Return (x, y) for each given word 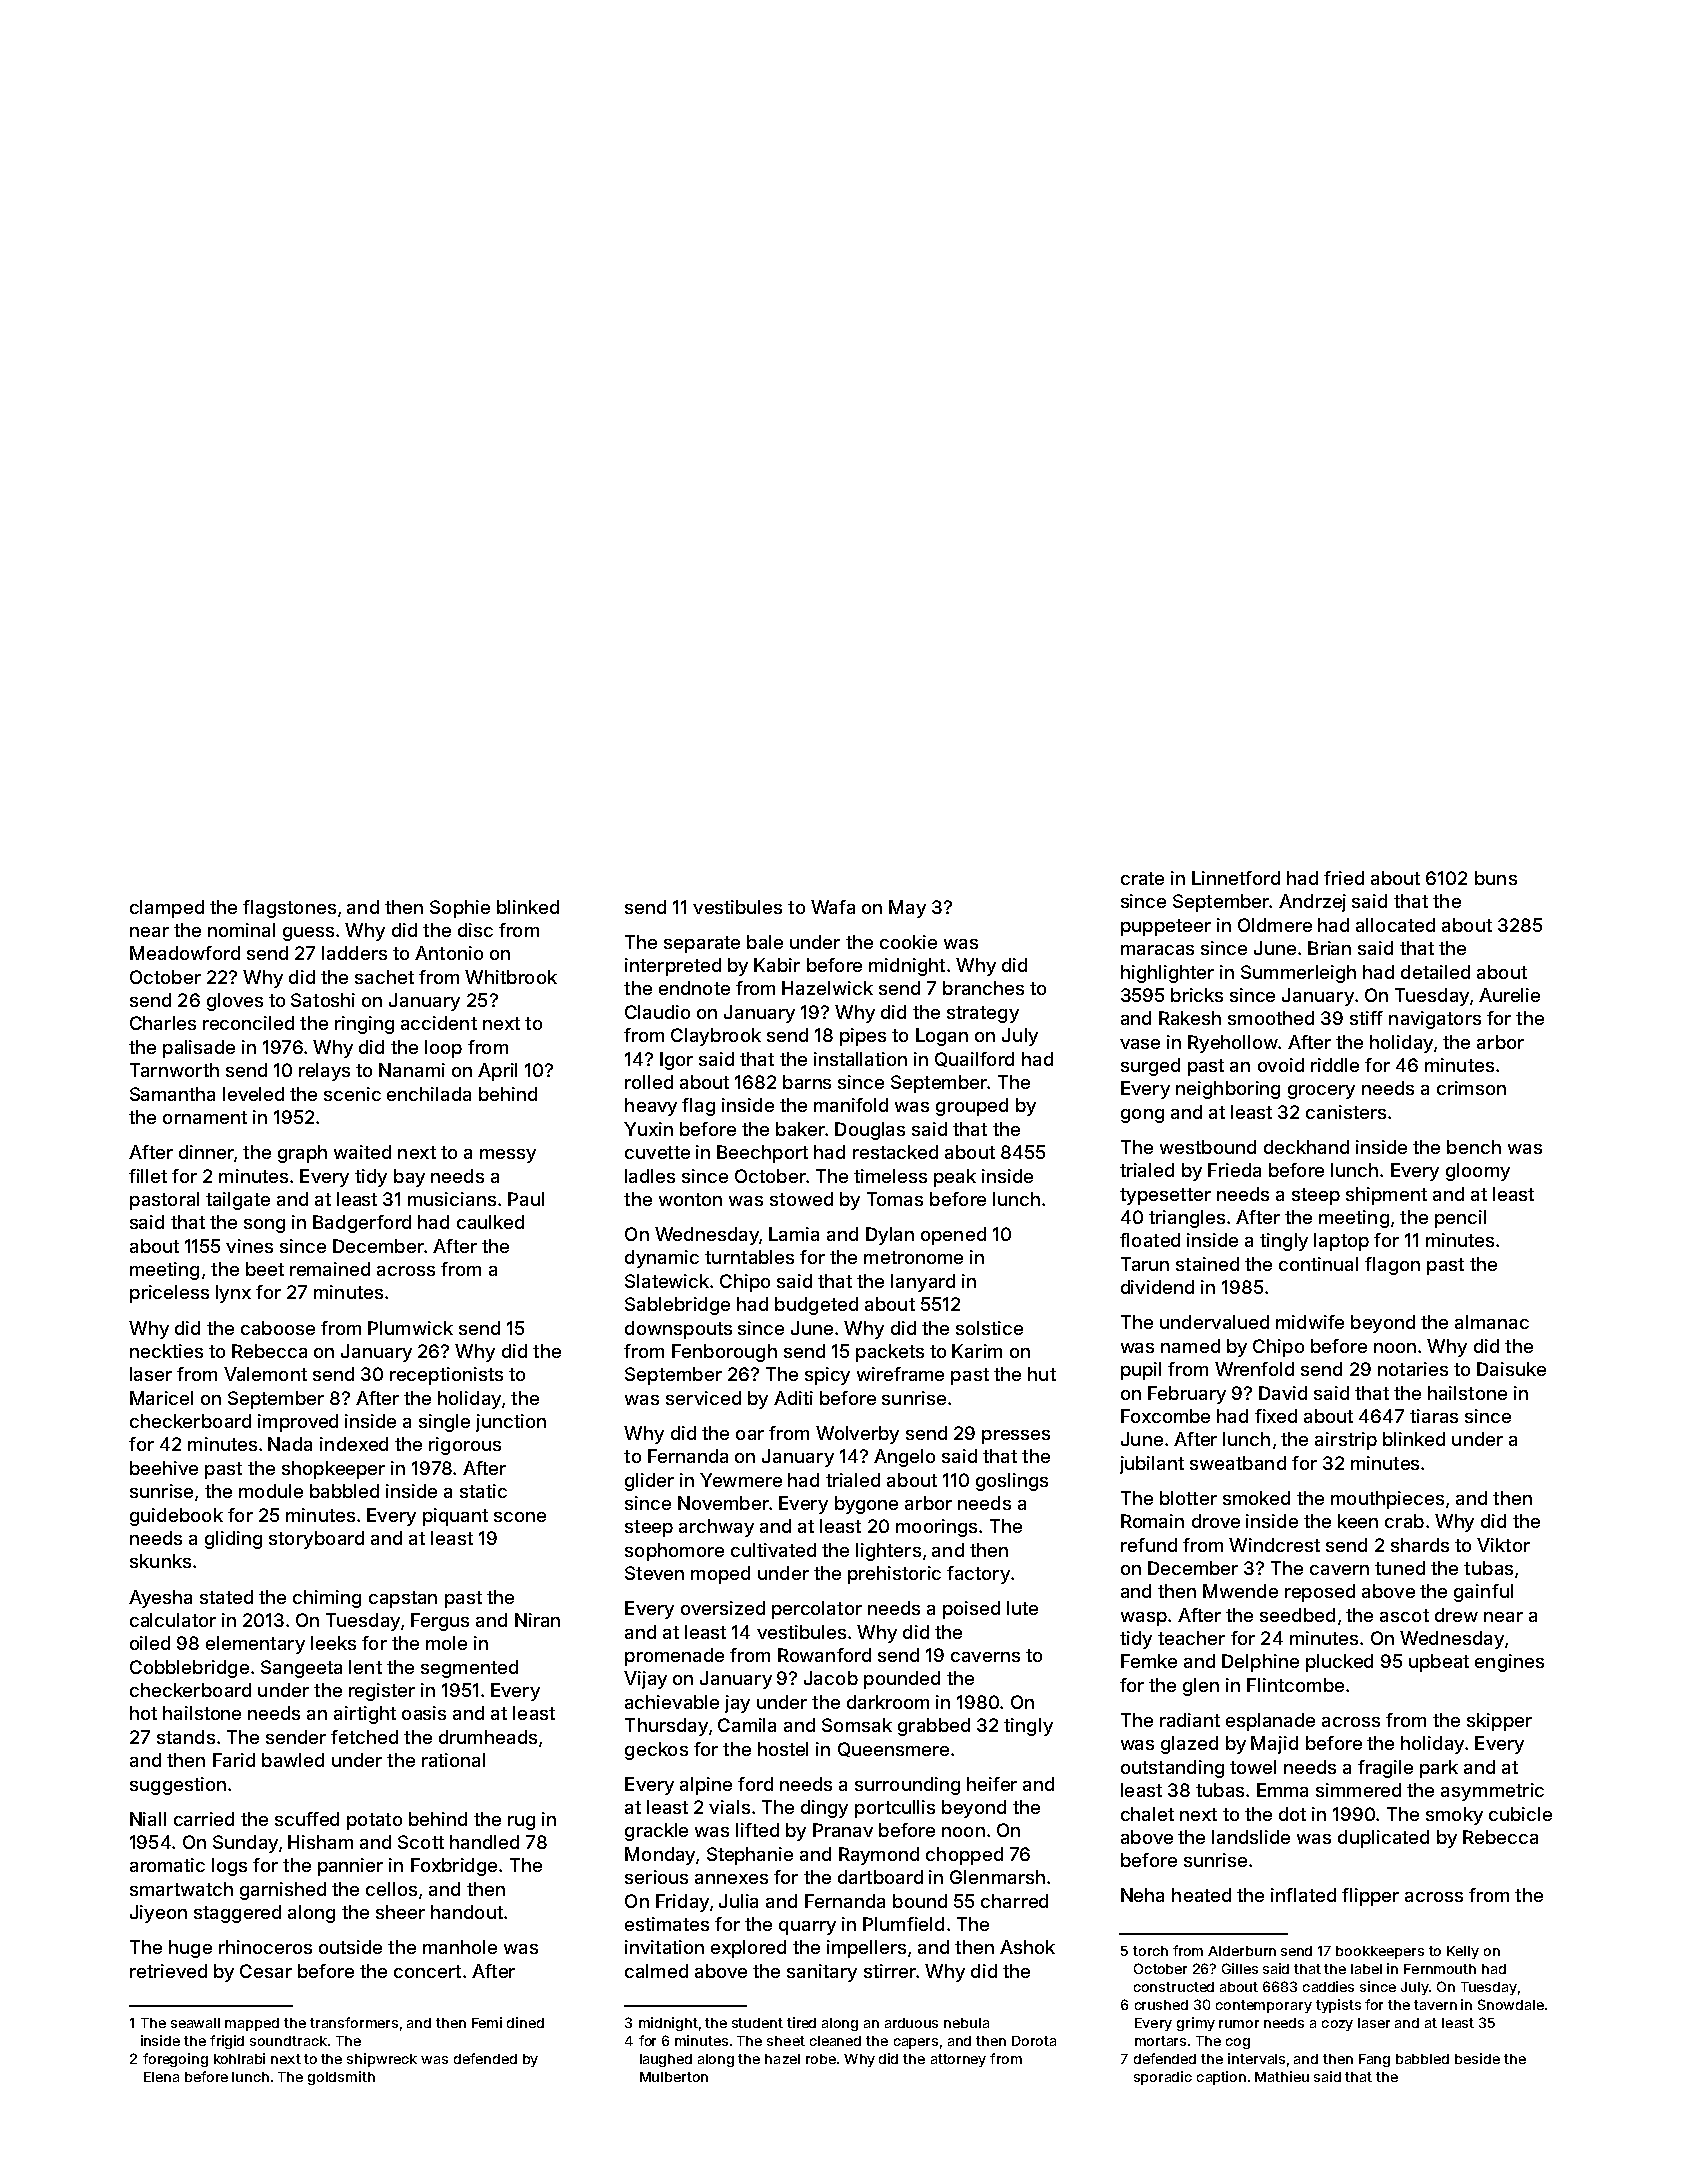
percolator (817, 1610)
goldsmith (341, 2078)
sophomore (674, 1552)
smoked (1256, 1498)
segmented (469, 1669)
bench (1474, 1147)
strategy (983, 1014)
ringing (364, 1025)
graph (302, 1154)
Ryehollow (1233, 1044)
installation (860, 1059)
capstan (403, 1599)
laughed (666, 2060)
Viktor (1503, 1545)
